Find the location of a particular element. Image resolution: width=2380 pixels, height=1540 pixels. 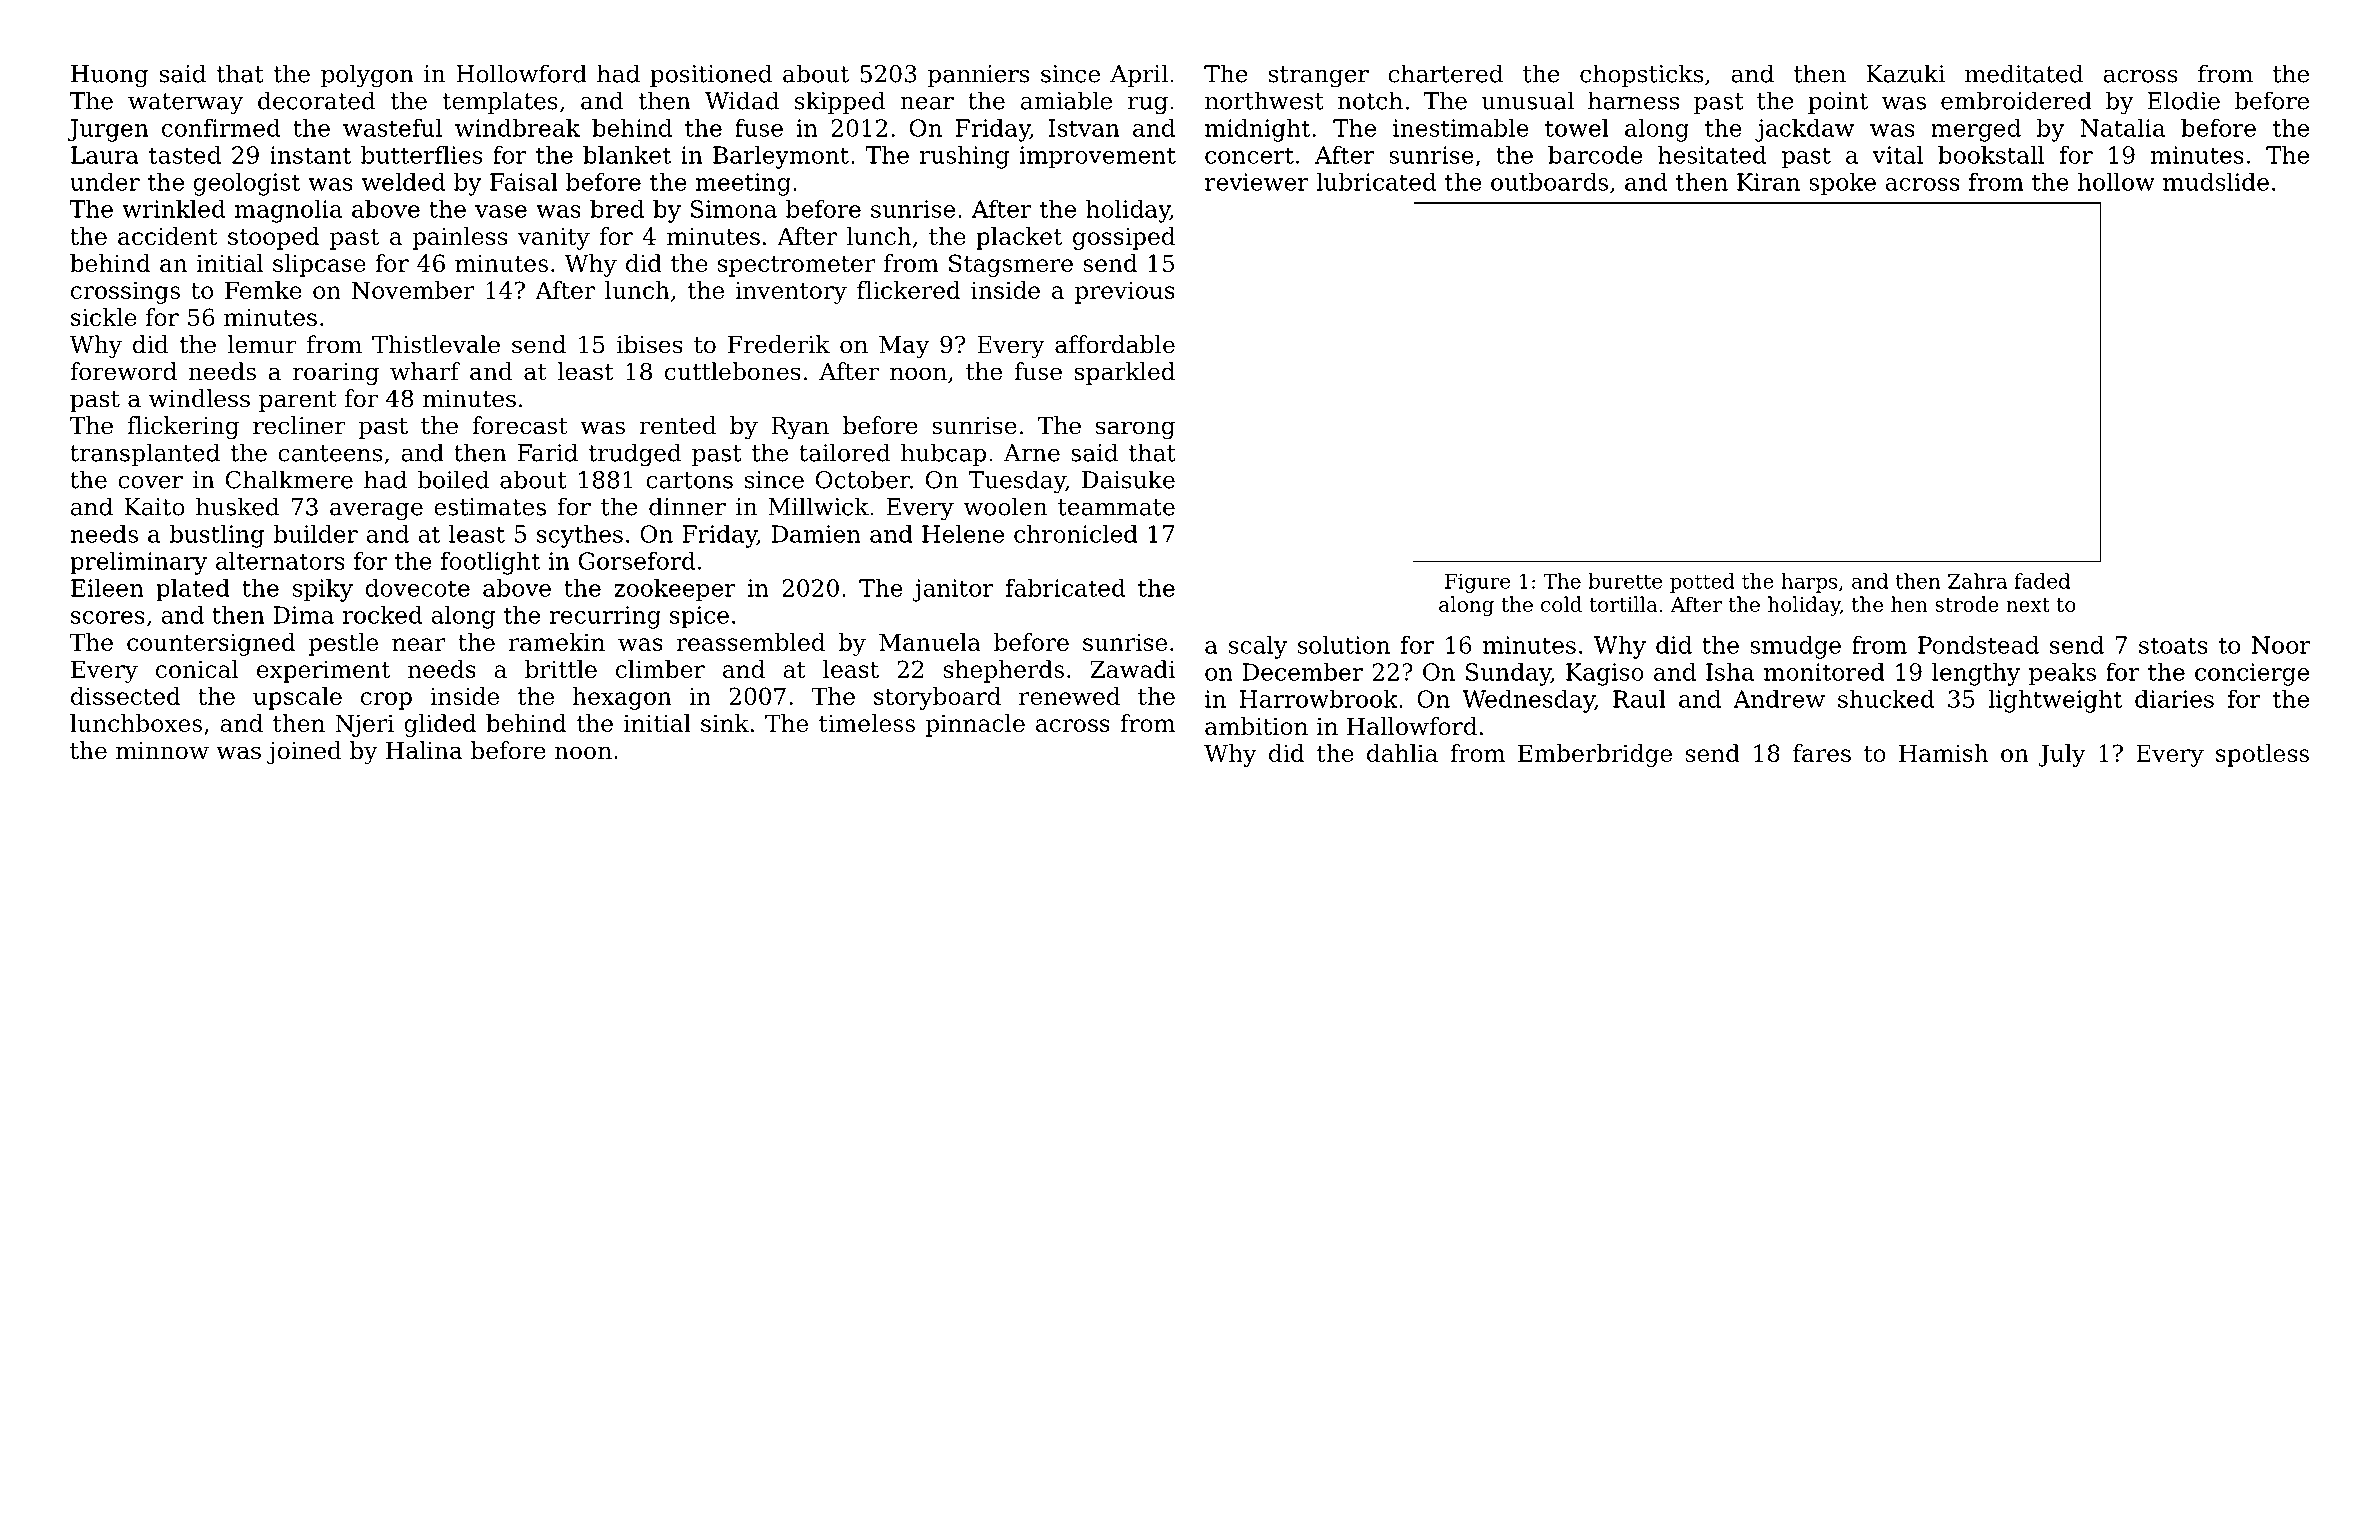

Sunday is located at coordinates (1508, 674).
